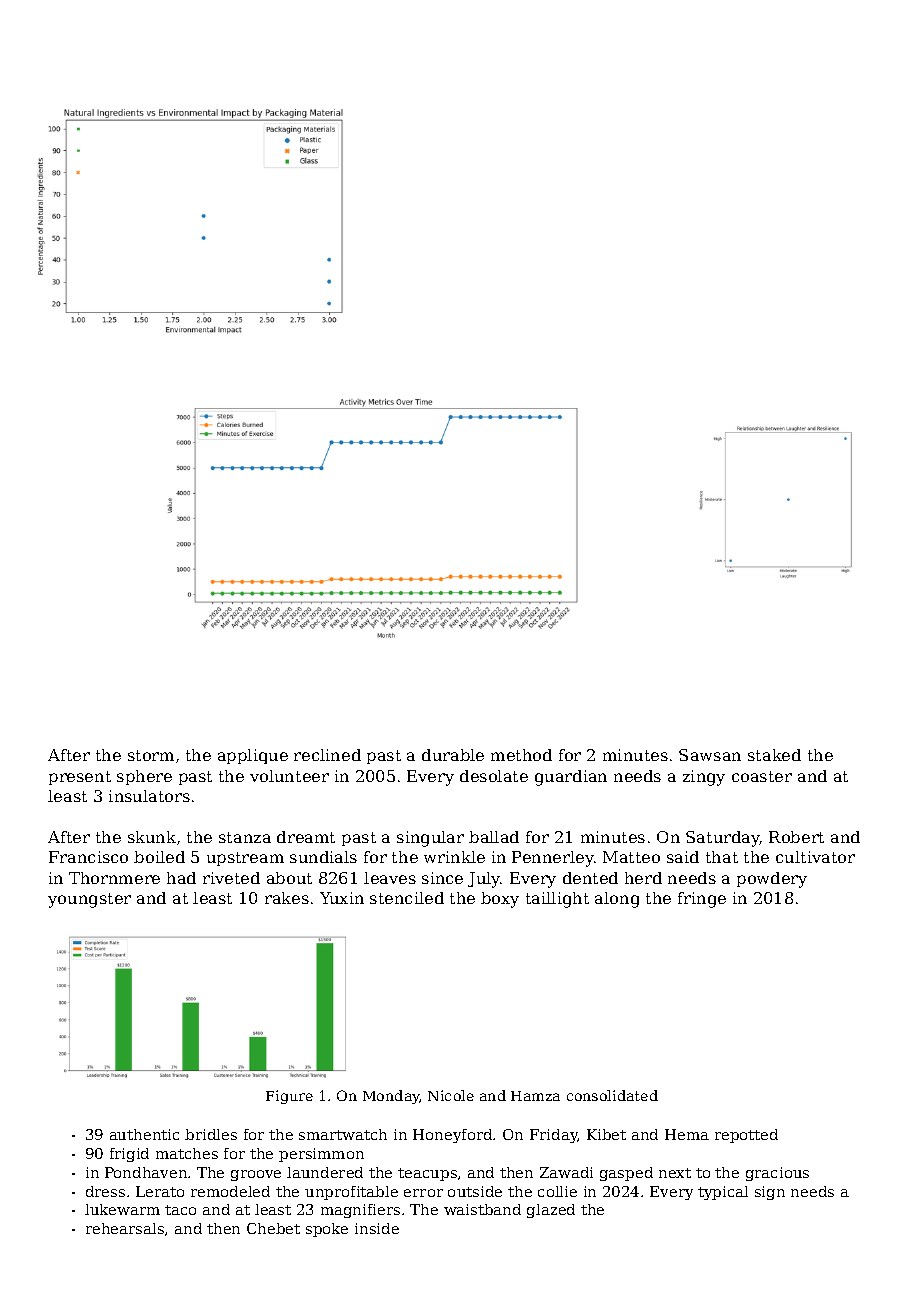  I want to click on coaster, so click(762, 776).
